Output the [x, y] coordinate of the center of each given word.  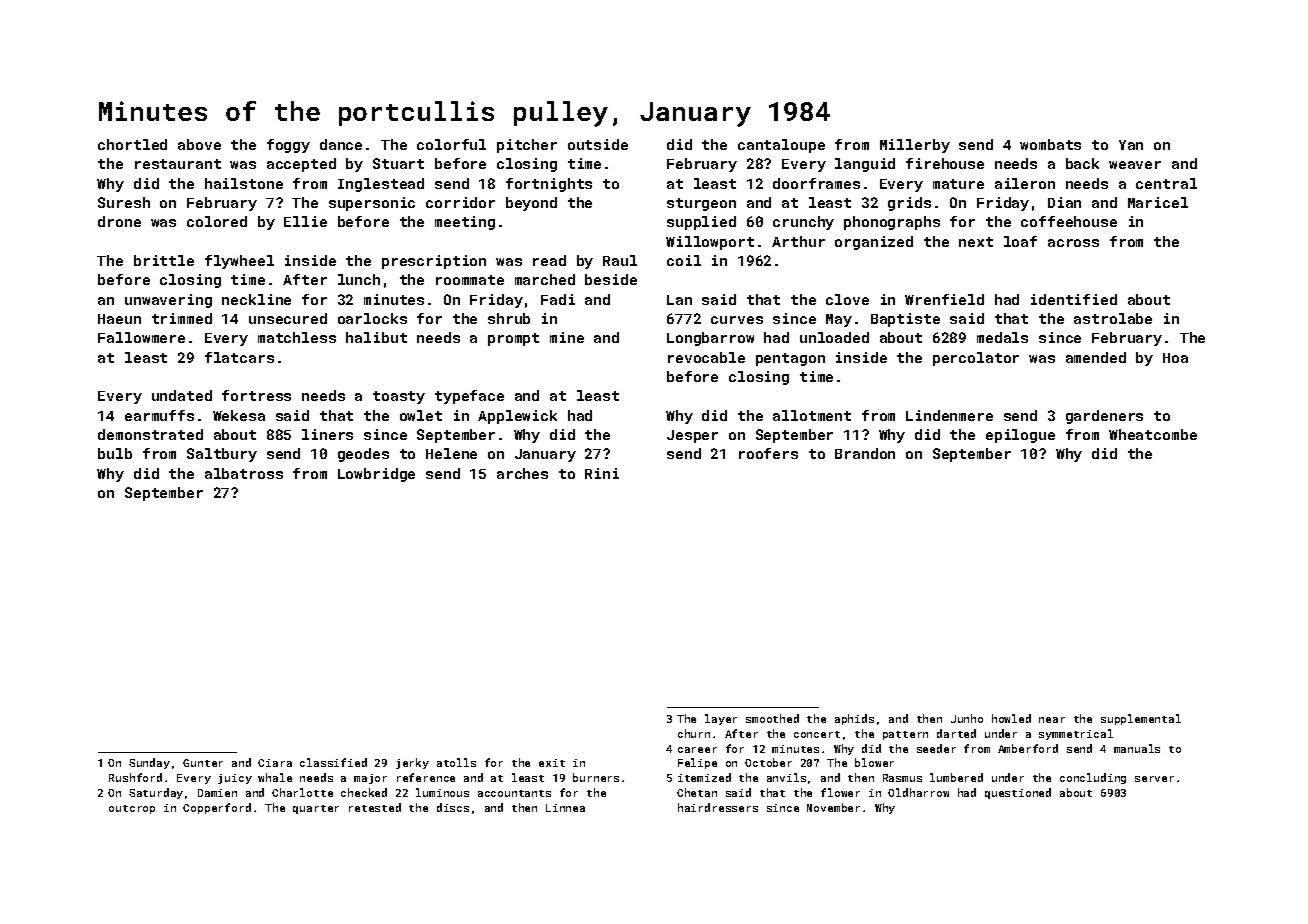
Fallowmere [141, 337]
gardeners [1104, 417]
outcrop [132, 809]
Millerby [915, 146]
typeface [469, 397]
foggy [288, 146]
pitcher [527, 146]
